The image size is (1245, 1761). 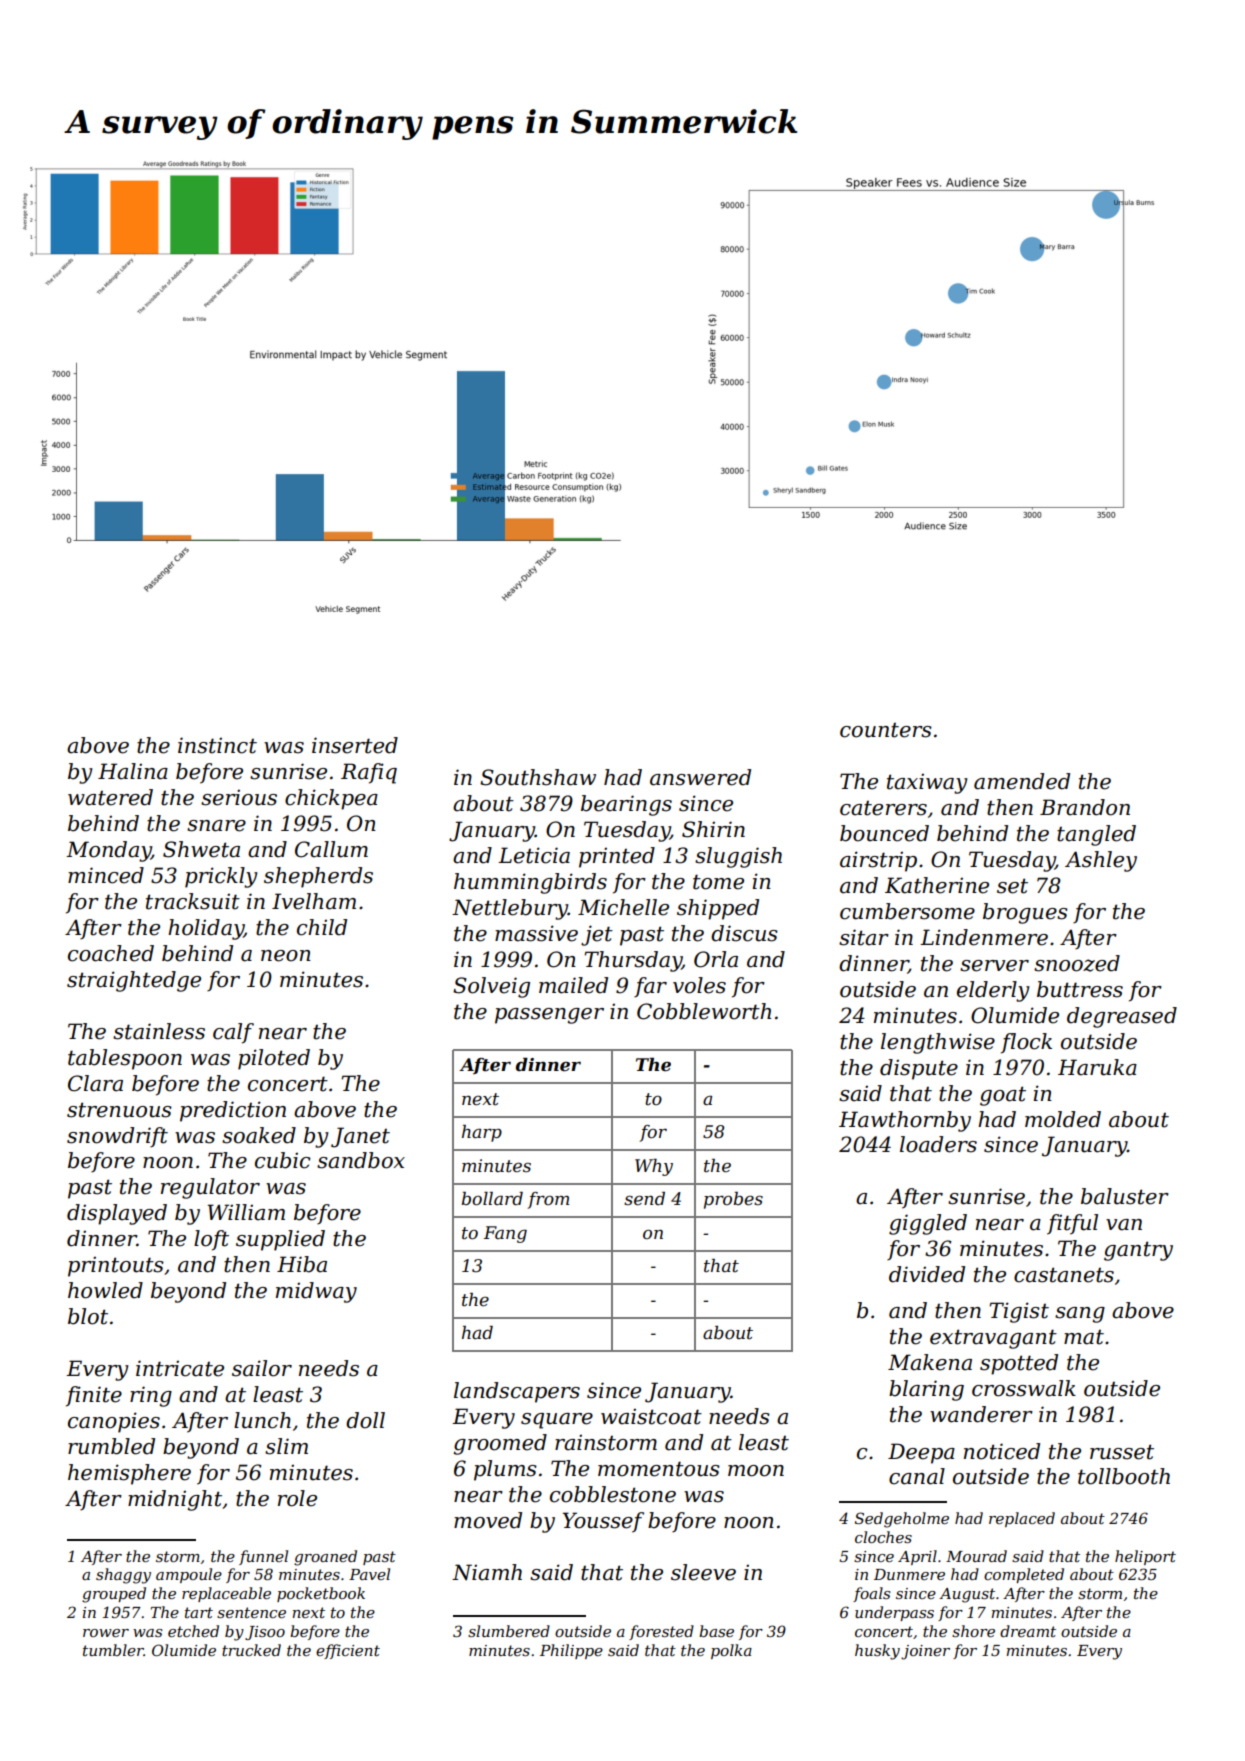 What do you see at coordinates (534, 855) in the screenshot?
I see `Leticia` at bounding box center [534, 855].
